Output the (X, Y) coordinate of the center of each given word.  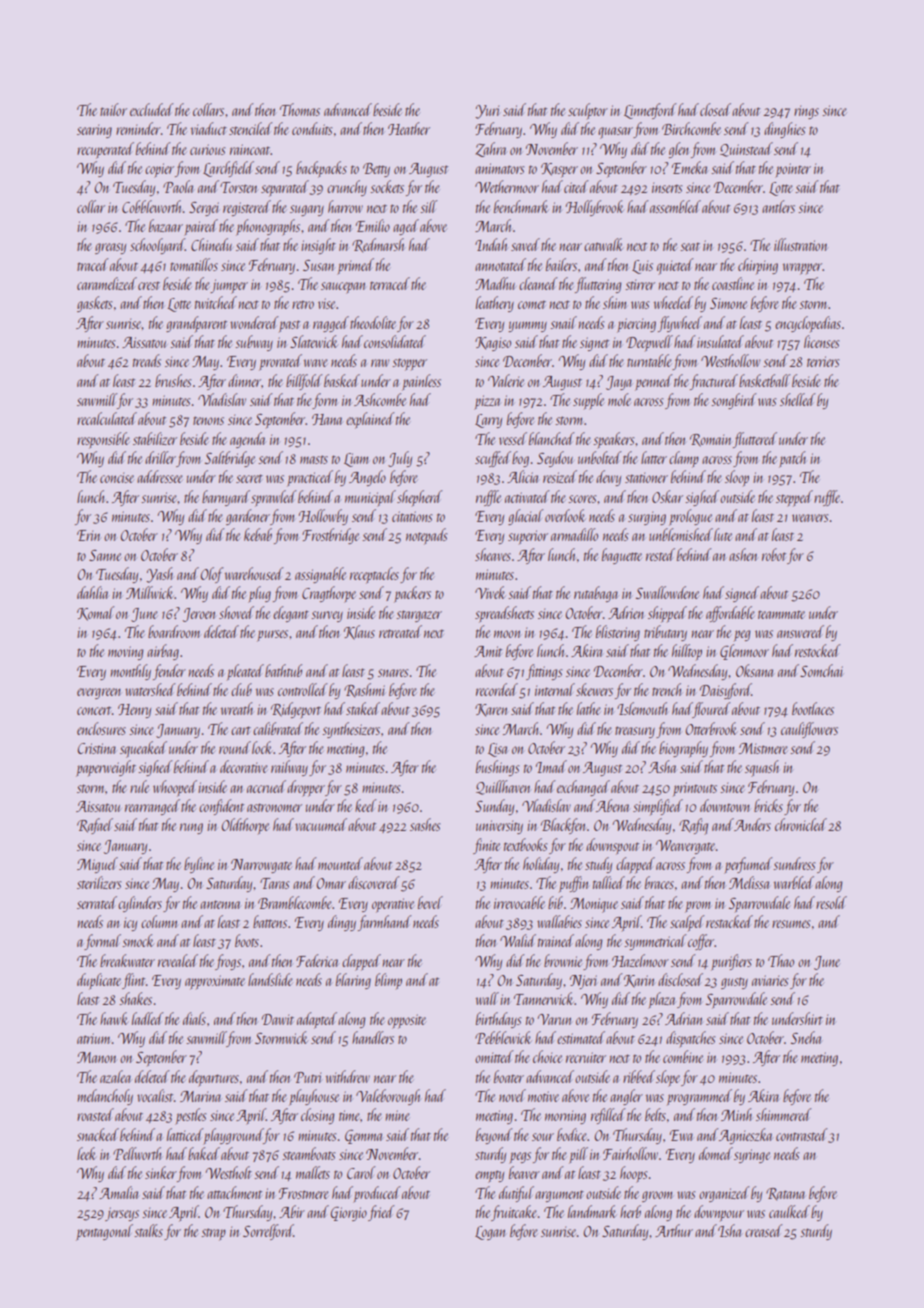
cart (241, 730)
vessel (513, 438)
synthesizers (351, 730)
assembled (675, 206)
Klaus (359, 632)
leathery (495, 304)
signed (742, 594)
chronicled (801, 824)
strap (213, 1234)
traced (93, 264)
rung (191, 828)
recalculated (107, 418)
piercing (636, 325)
